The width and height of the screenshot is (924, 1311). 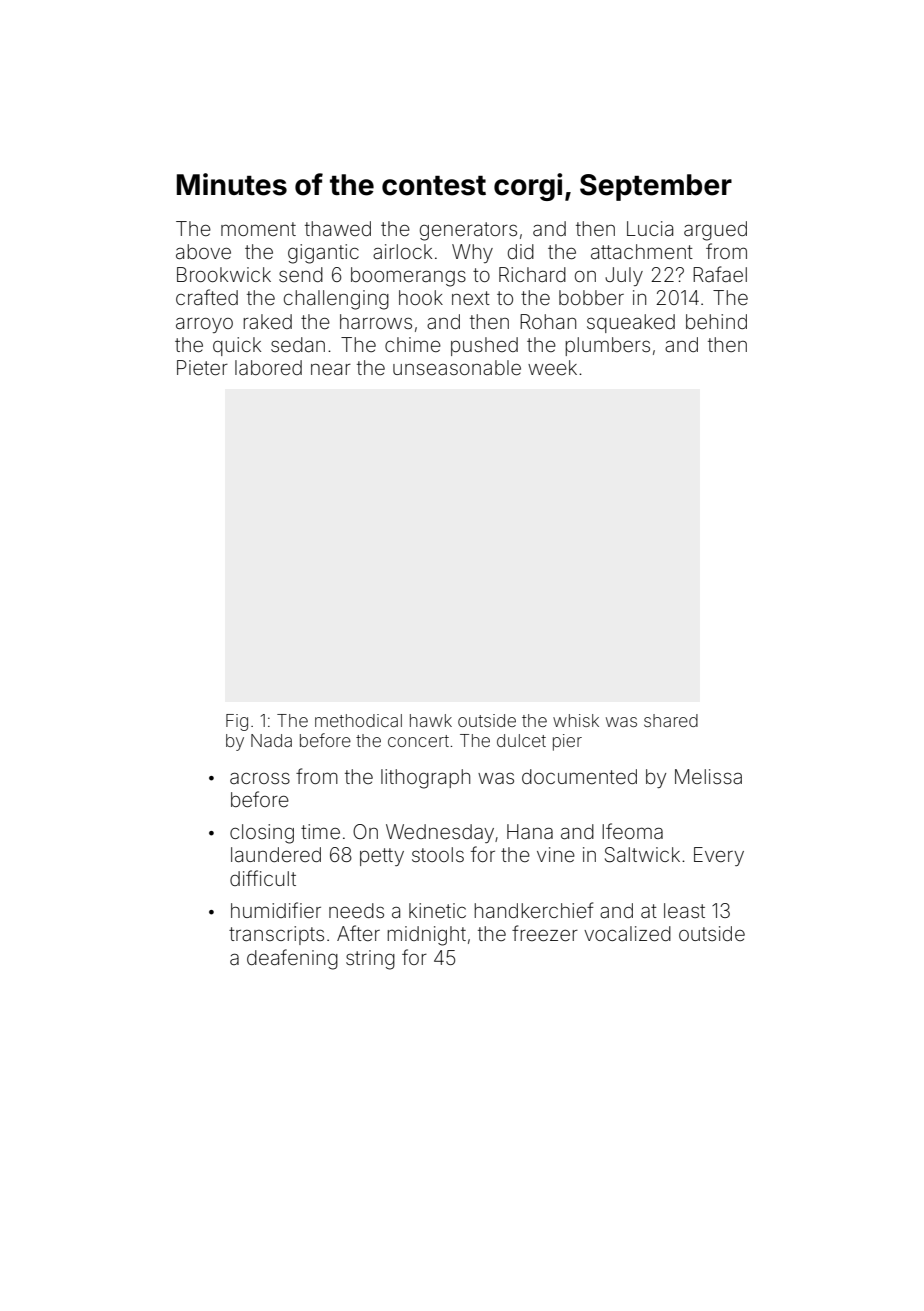 I want to click on vocalized, so click(x=627, y=933).
